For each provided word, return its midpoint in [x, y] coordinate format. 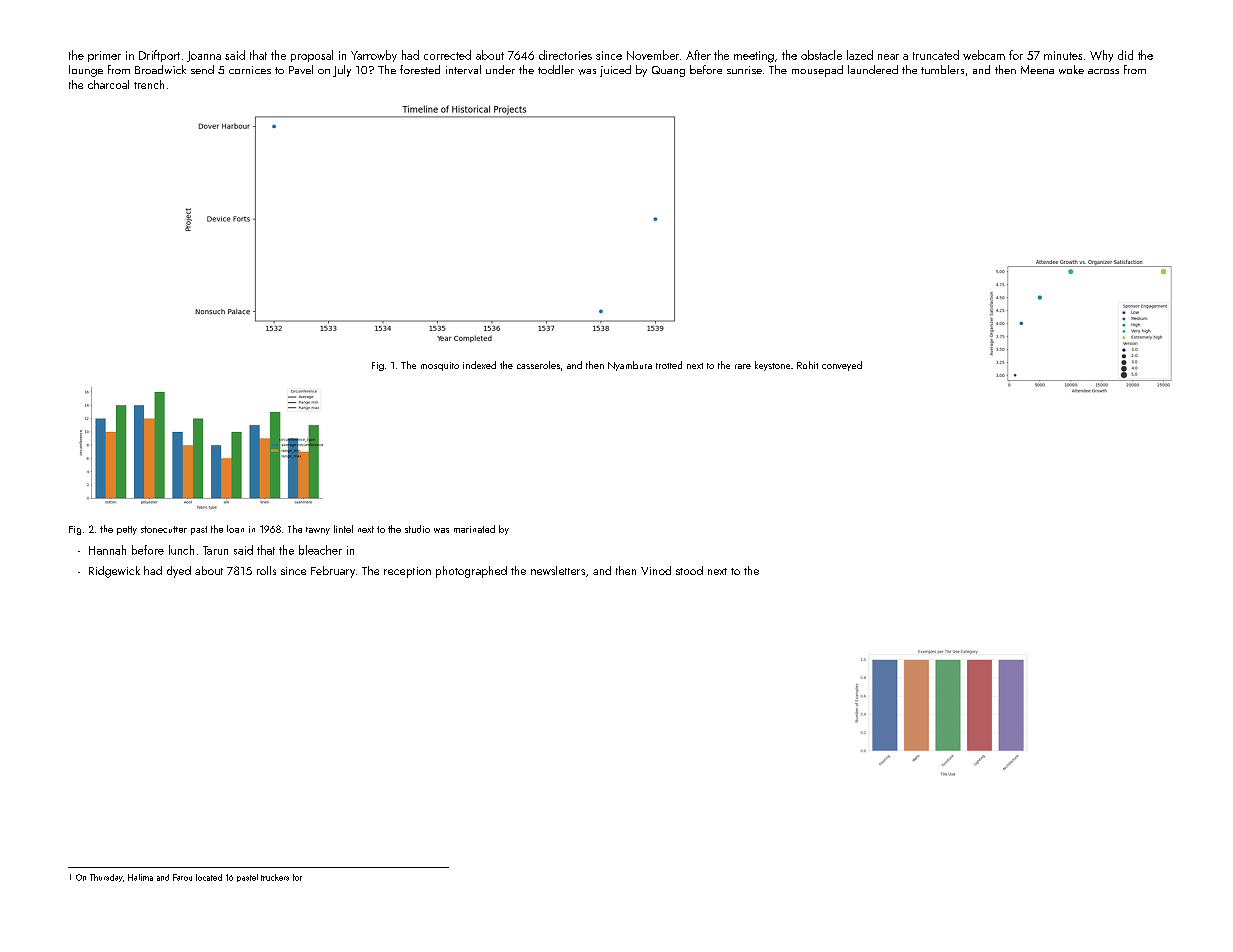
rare [743, 366]
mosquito [440, 366]
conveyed [842, 366]
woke [1071, 69]
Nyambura [630, 366]
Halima [140, 877]
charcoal [108, 84]
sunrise [744, 70]
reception [407, 572]
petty [127, 530]
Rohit [807, 365]
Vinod [656, 570]
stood [689, 570]
